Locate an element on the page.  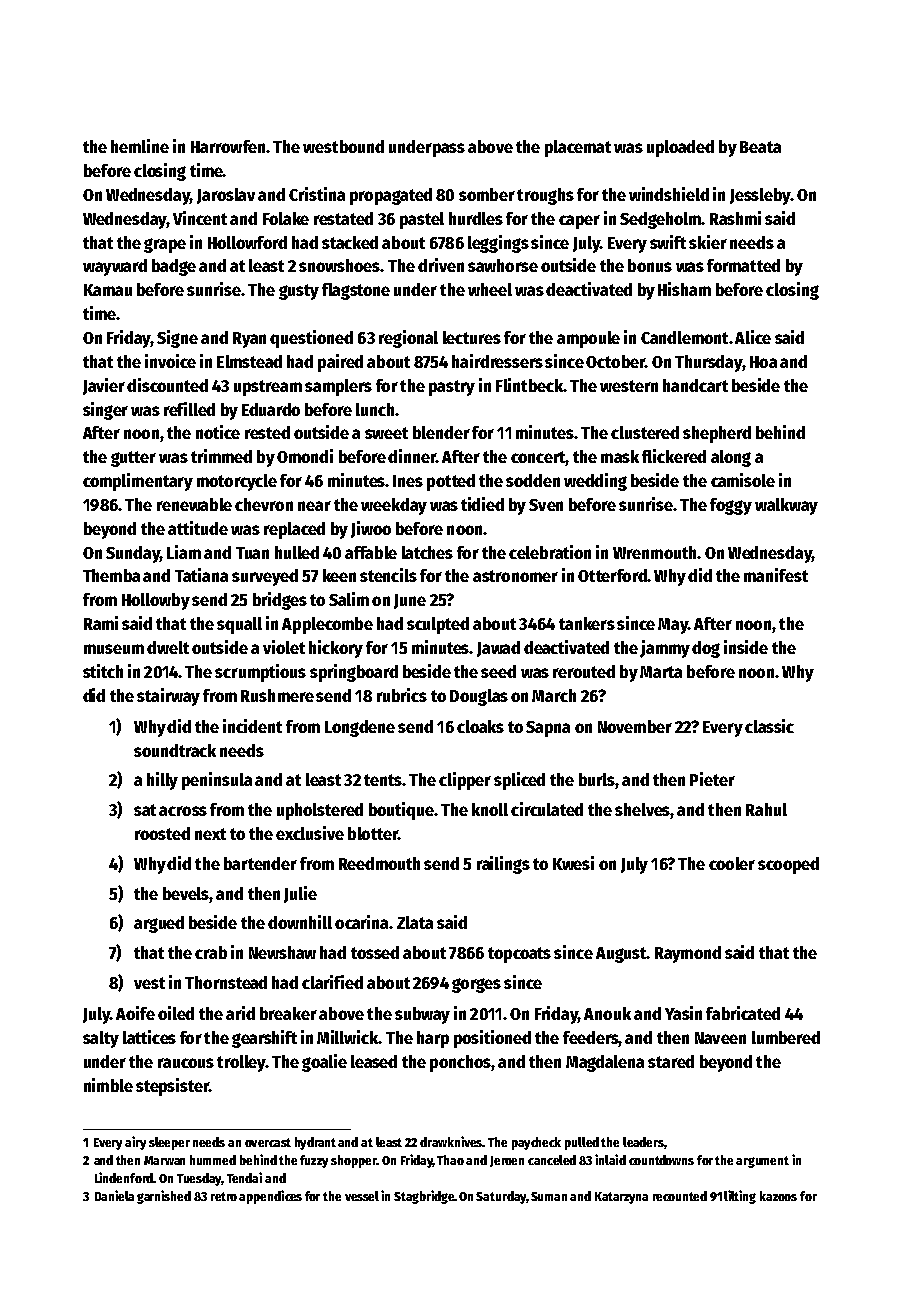
westbound is located at coordinates (343, 146).
